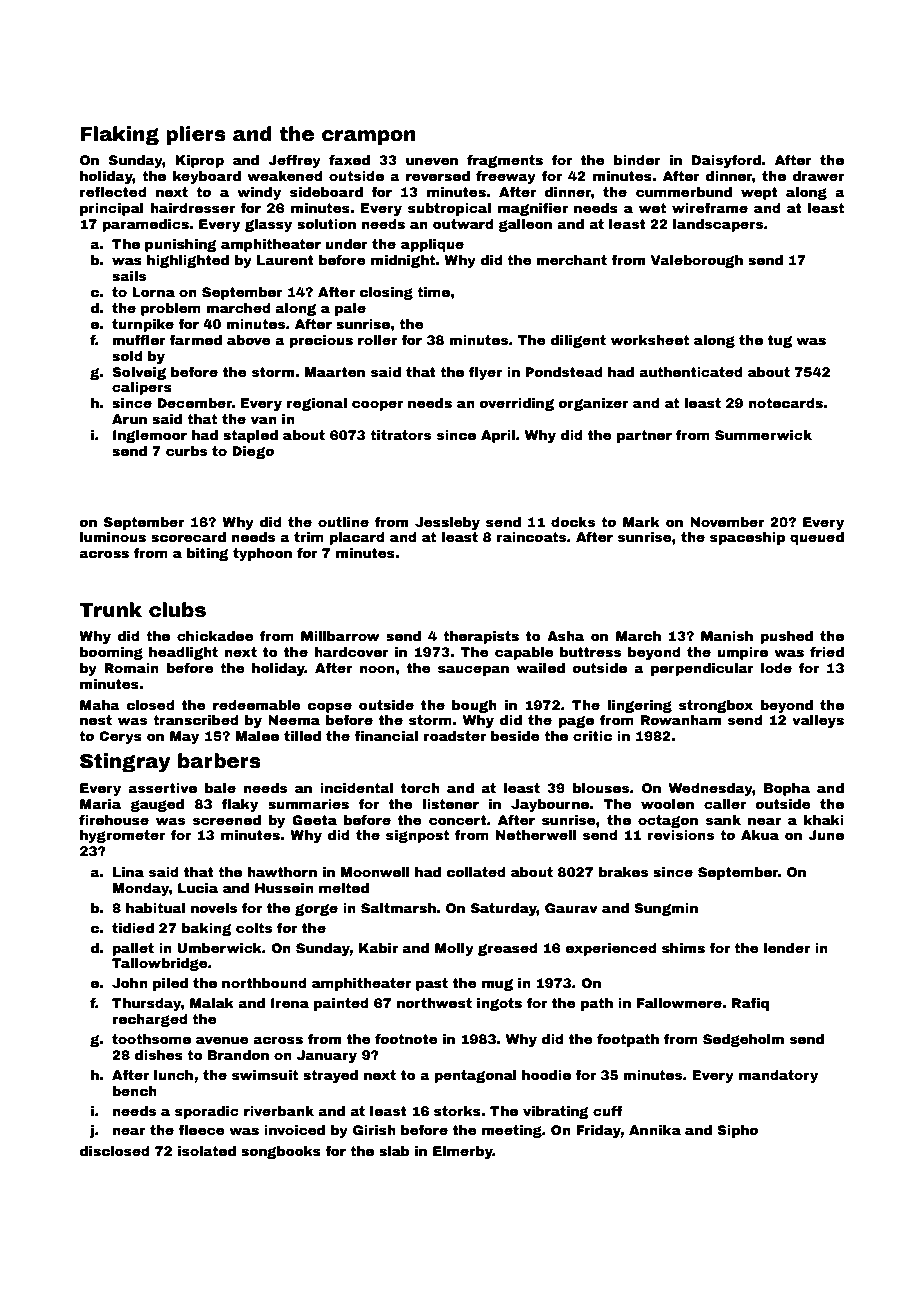  What do you see at coordinates (181, 245) in the image?
I see `punishing` at bounding box center [181, 245].
